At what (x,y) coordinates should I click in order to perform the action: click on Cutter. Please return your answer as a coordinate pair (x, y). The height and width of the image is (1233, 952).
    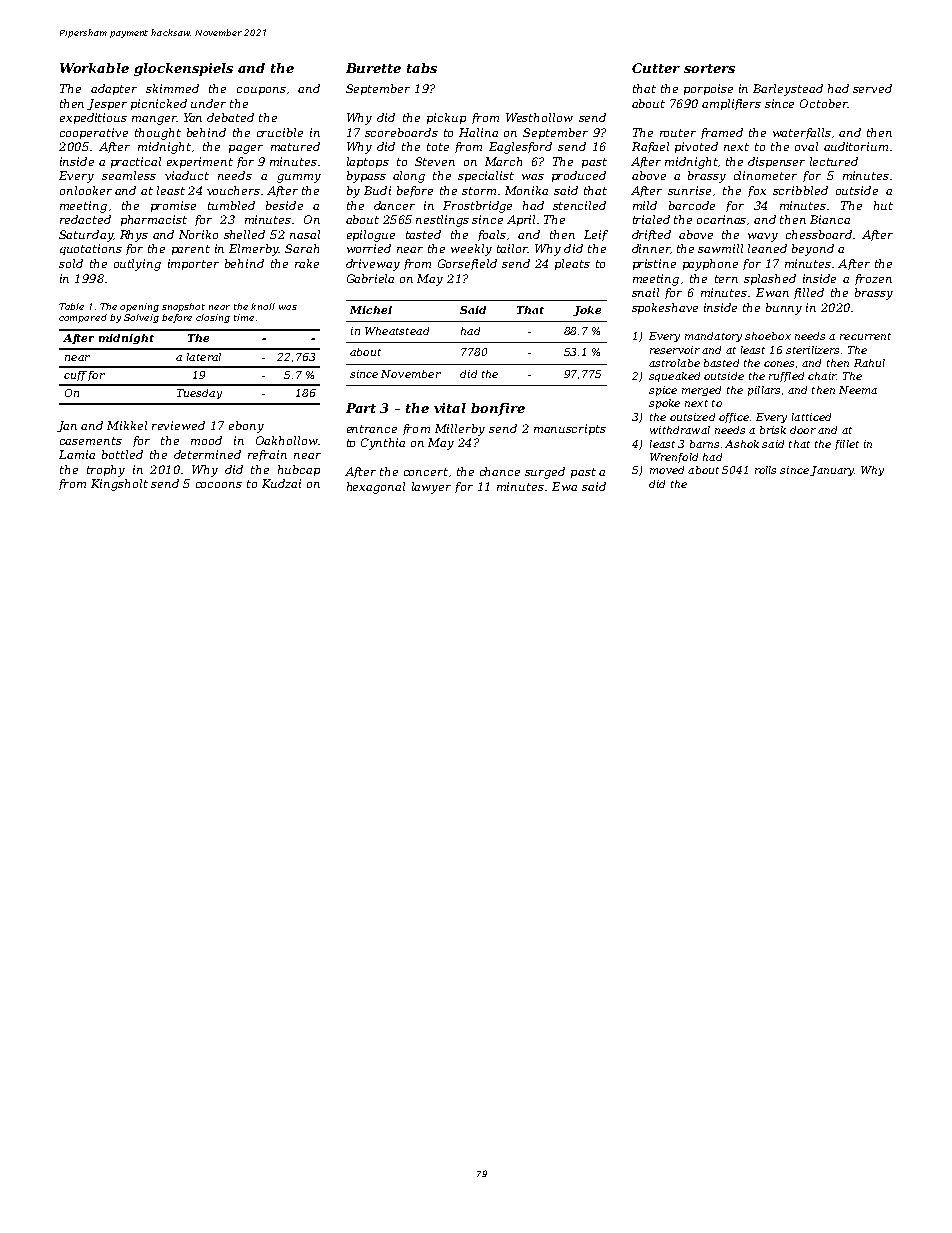
    Looking at the image, I should click on (656, 68).
